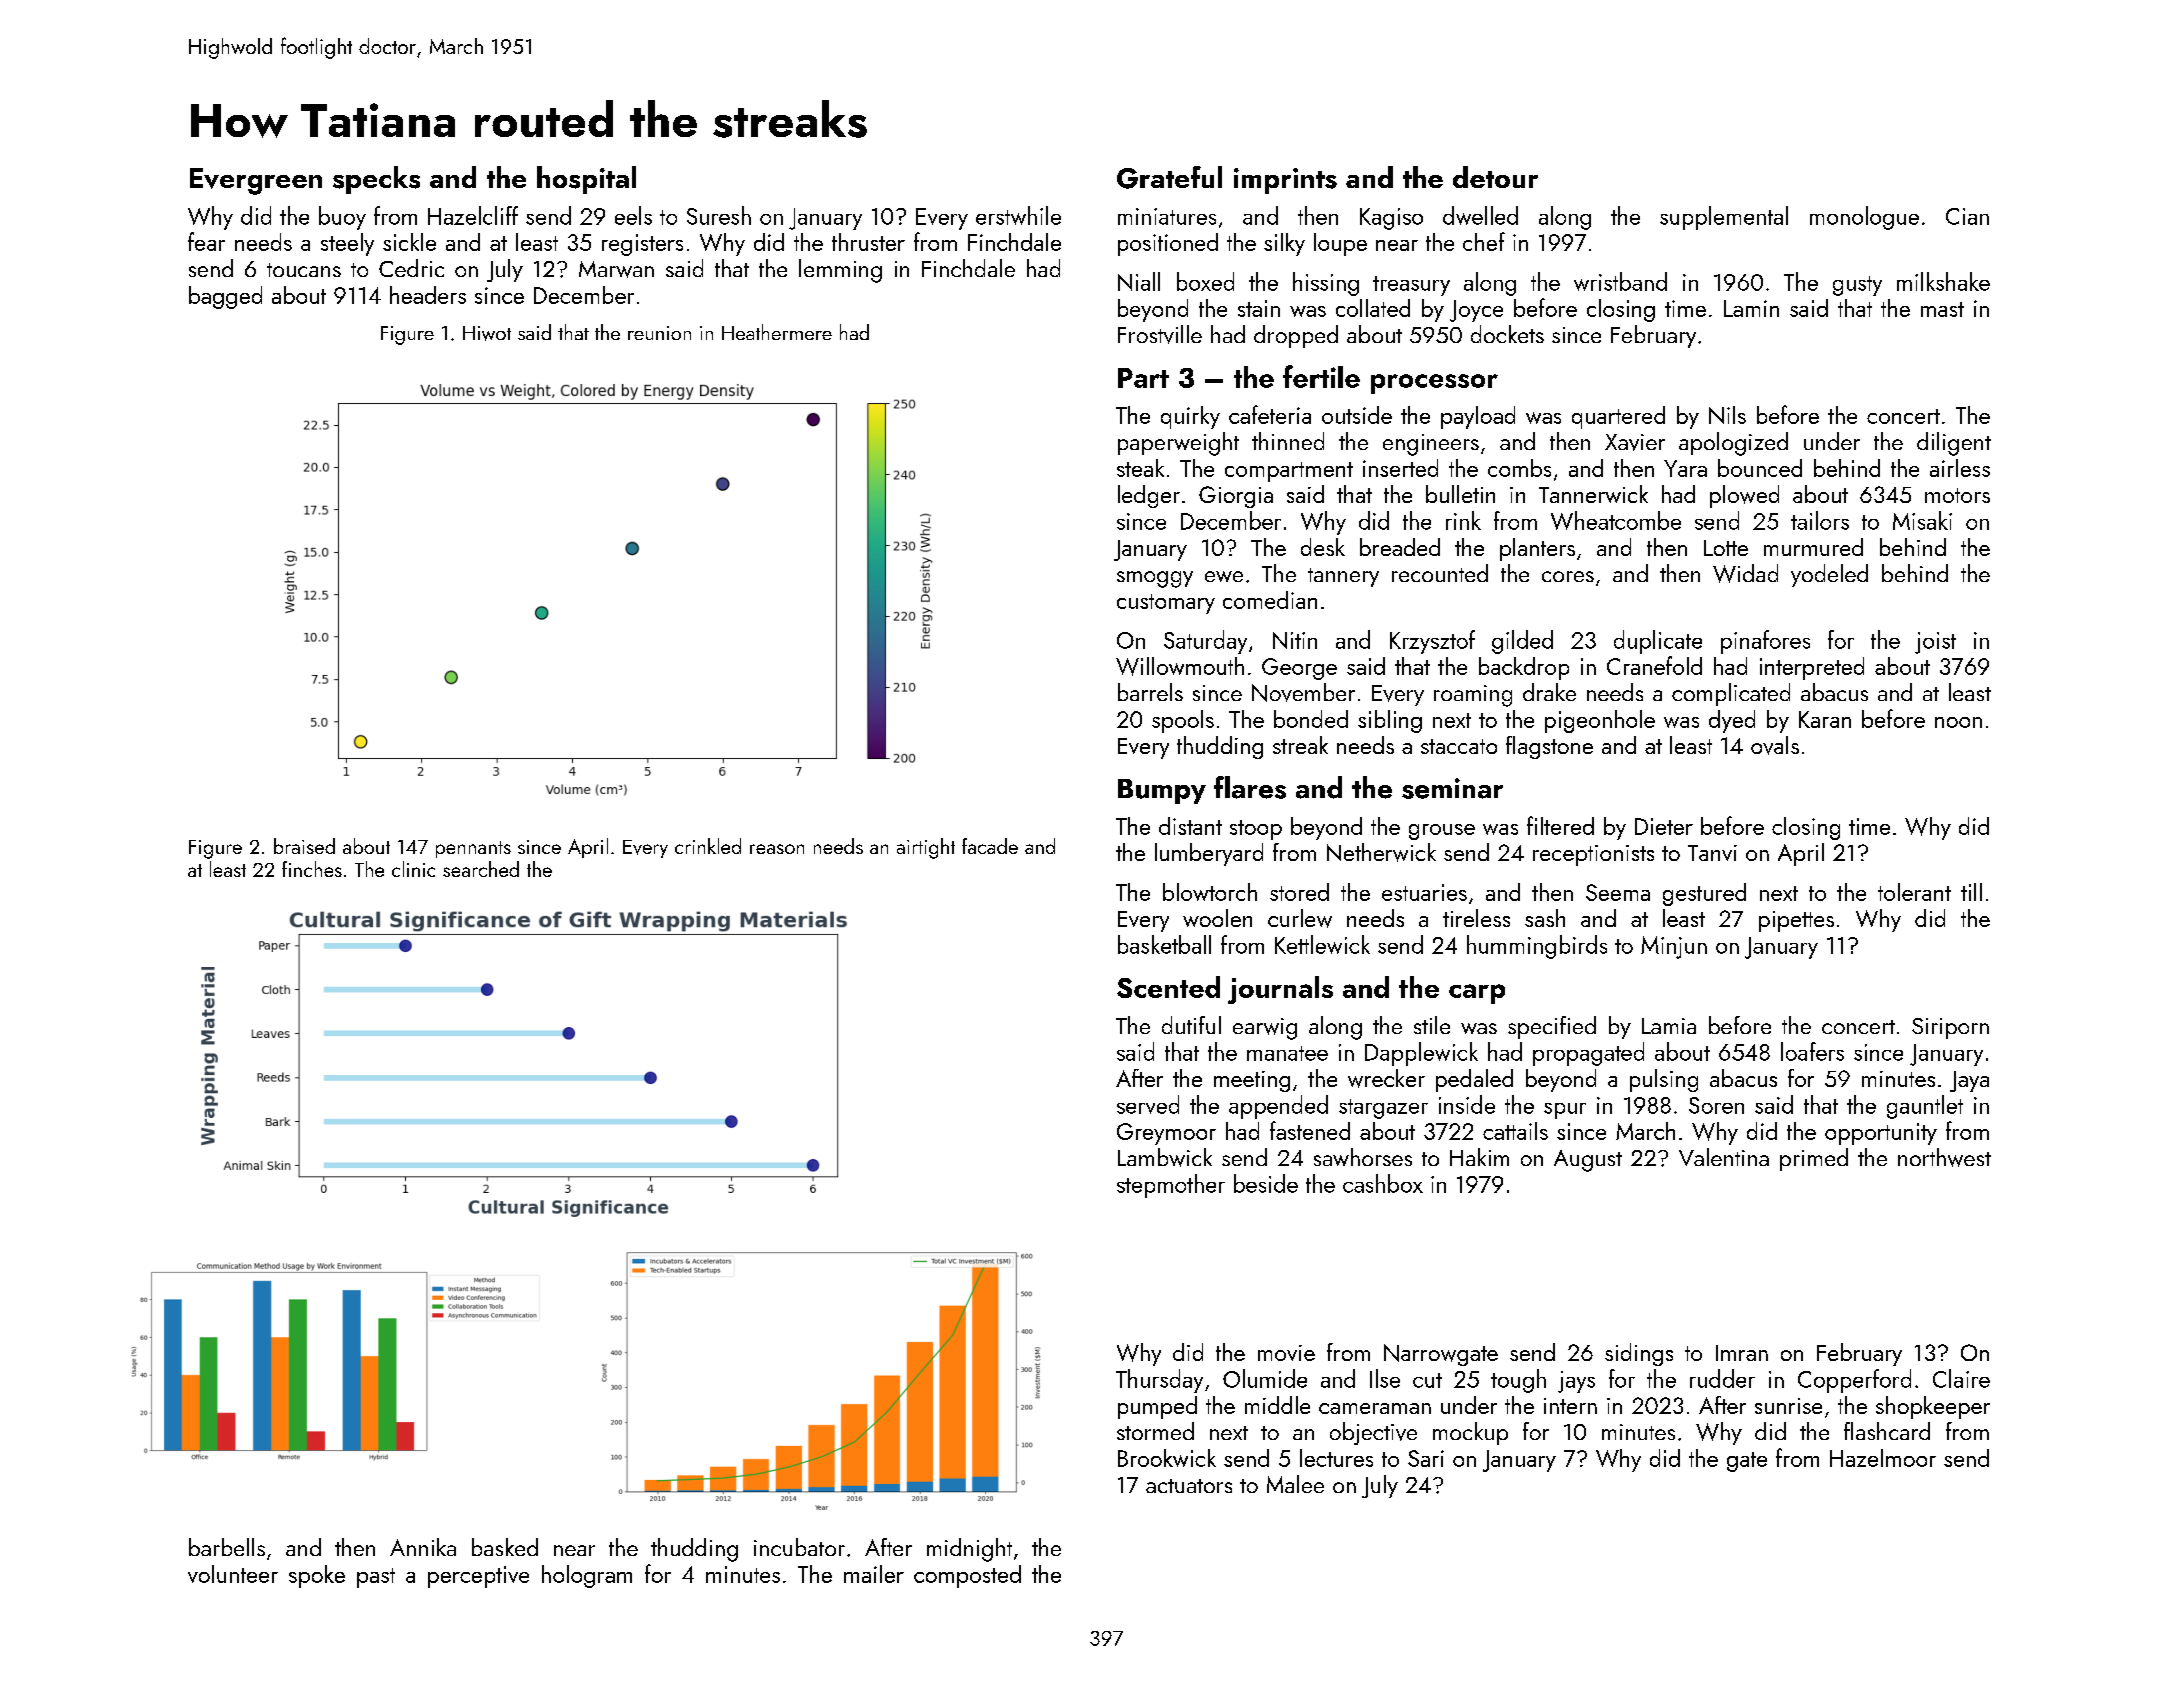 Image resolution: width=2178 pixels, height=1683 pixels. Describe the element at coordinates (227, 1547) in the image. I see `barbells` at that location.
